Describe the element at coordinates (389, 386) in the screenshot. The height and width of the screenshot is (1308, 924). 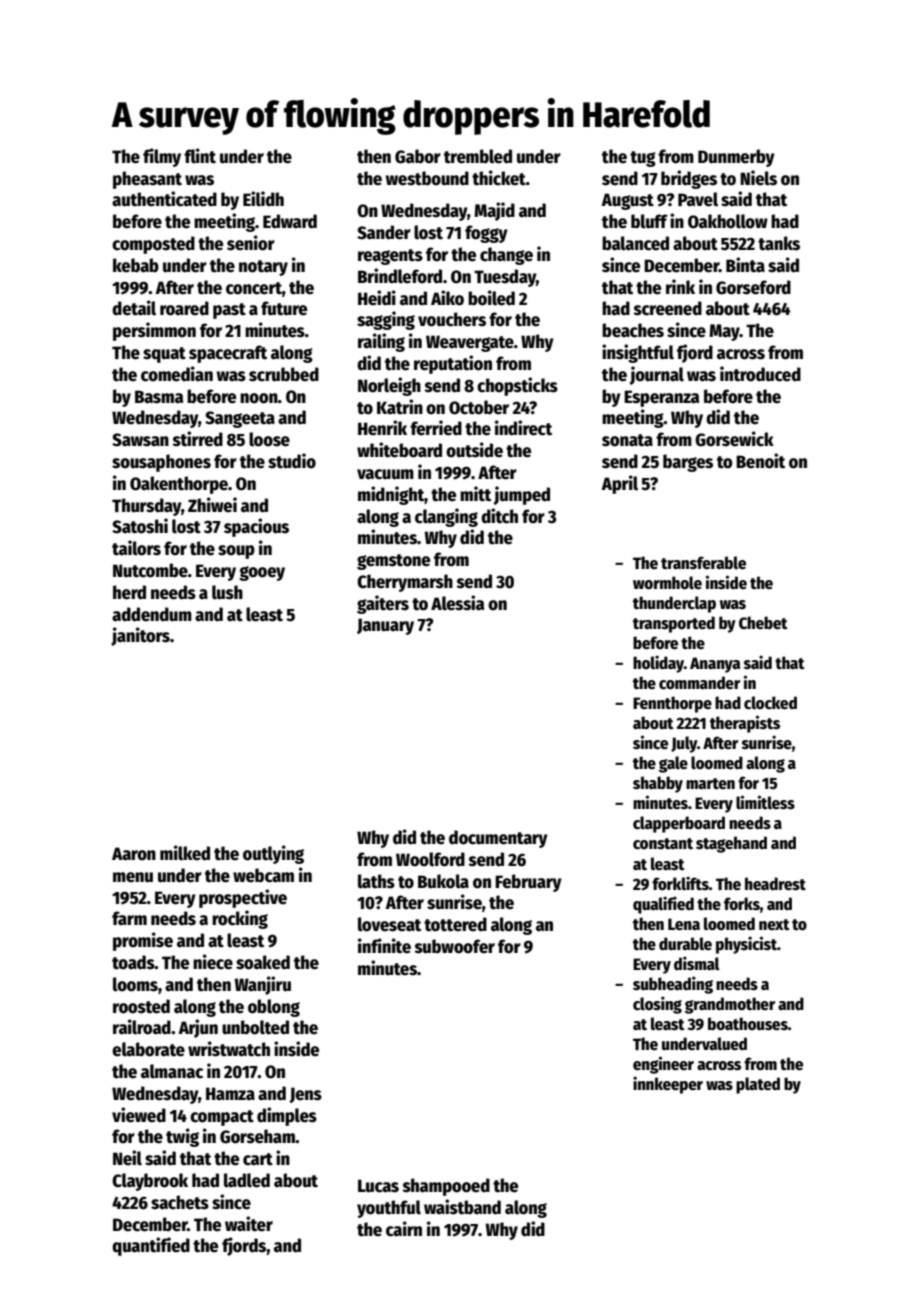
I see `Norleigh` at that location.
